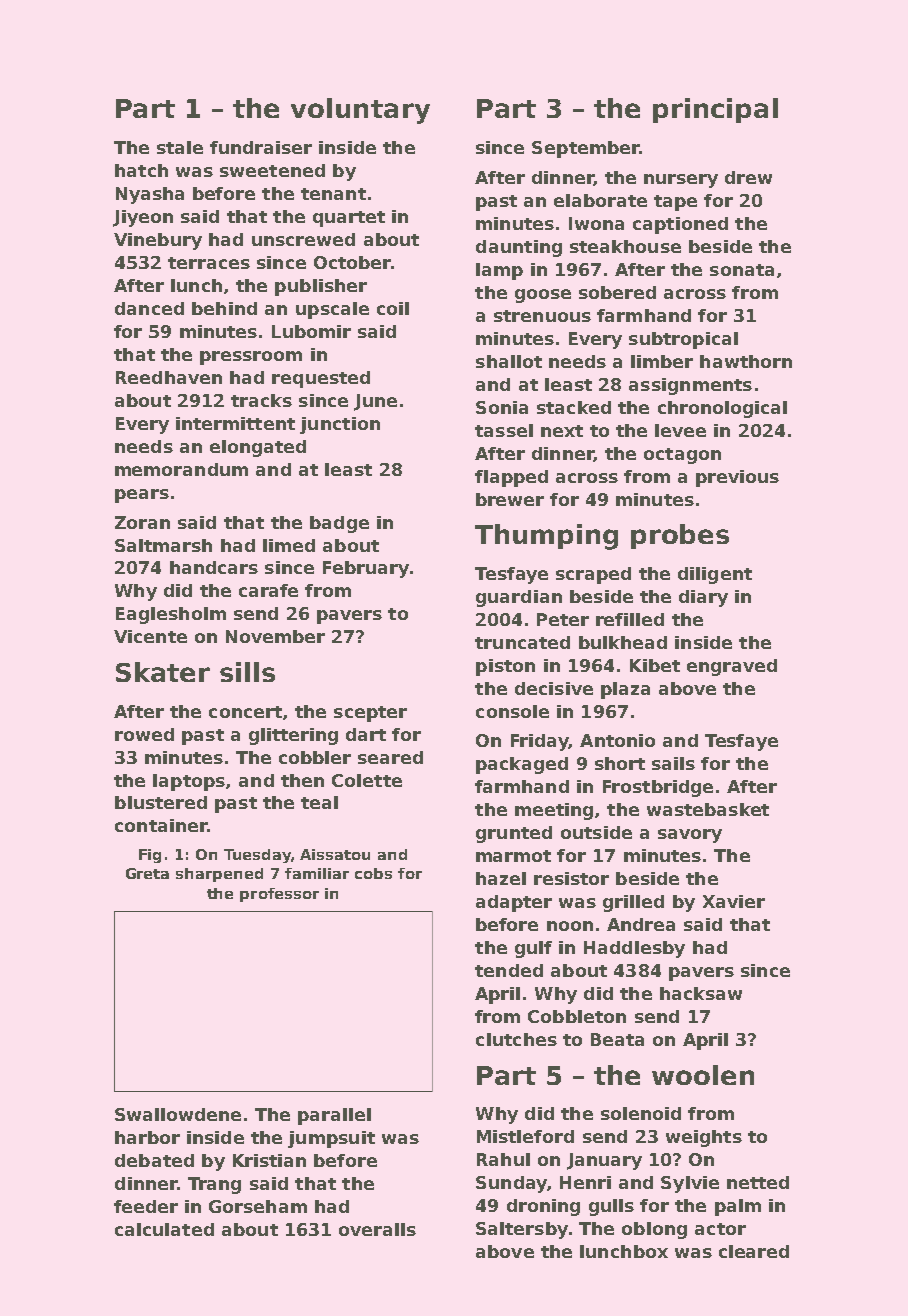  I want to click on nursery, so click(681, 181).
